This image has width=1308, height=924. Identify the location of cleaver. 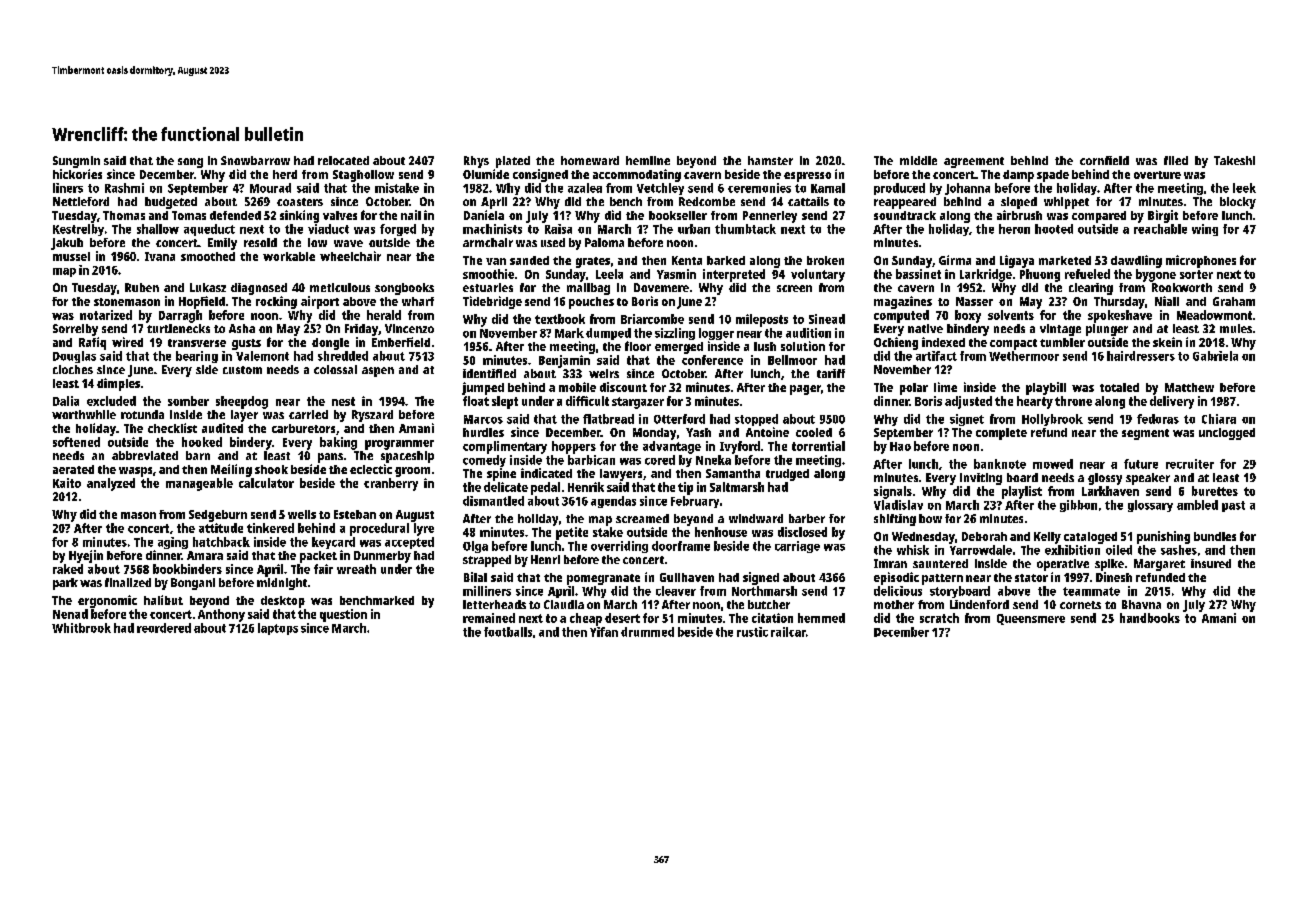
(676, 591).
